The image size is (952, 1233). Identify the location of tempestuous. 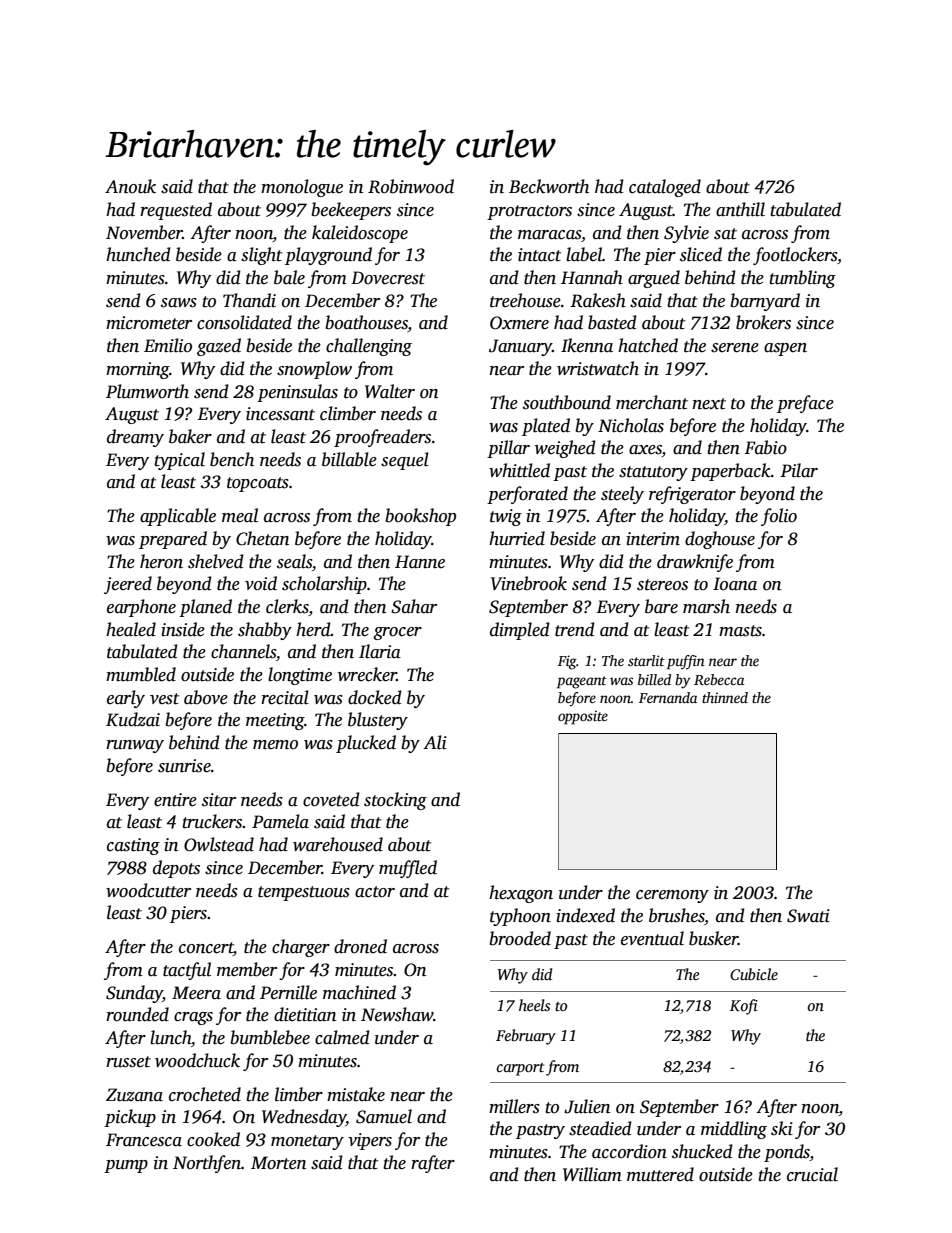
(304, 893).
